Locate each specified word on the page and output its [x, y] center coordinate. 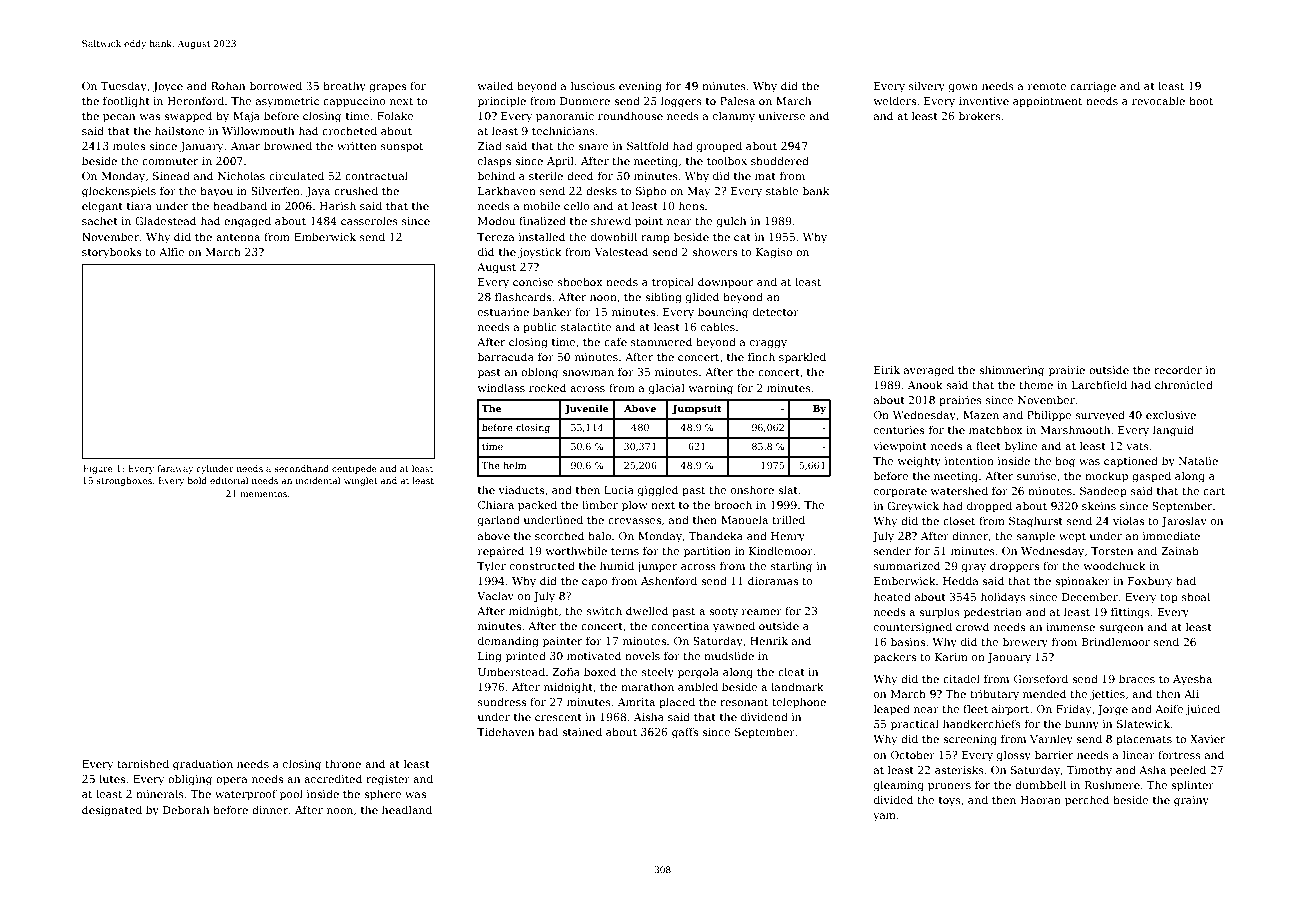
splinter [1192, 785]
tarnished [143, 763]
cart [1214, 491]
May [699, 192]
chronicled [1184, 384]
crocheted [349, 130]
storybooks [111, 253]
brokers [980, 115]
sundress [502, 701]
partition [707, 552]
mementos [263, 494]
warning [710, 389]
